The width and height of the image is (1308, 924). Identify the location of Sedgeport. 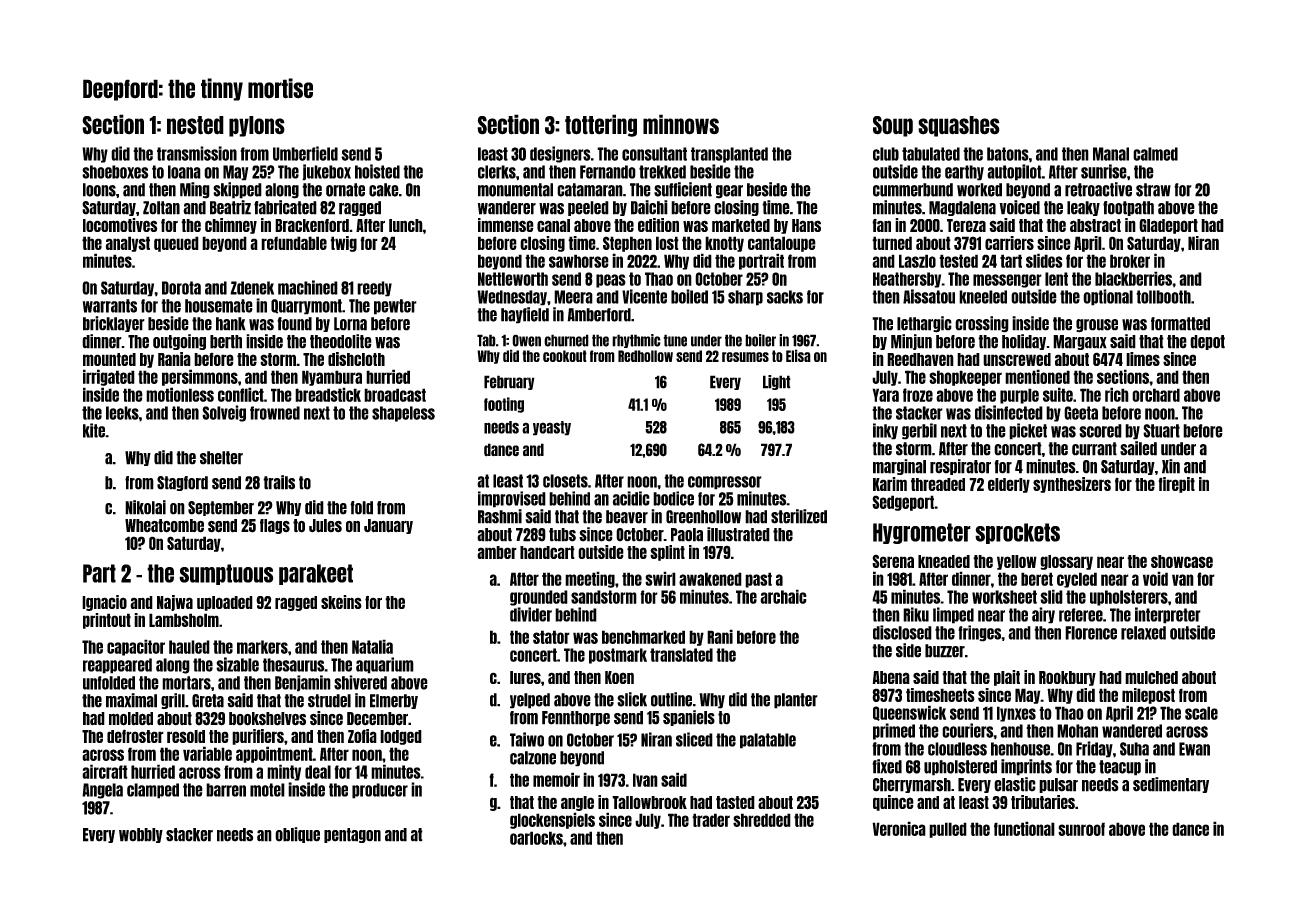
(903, 503).
